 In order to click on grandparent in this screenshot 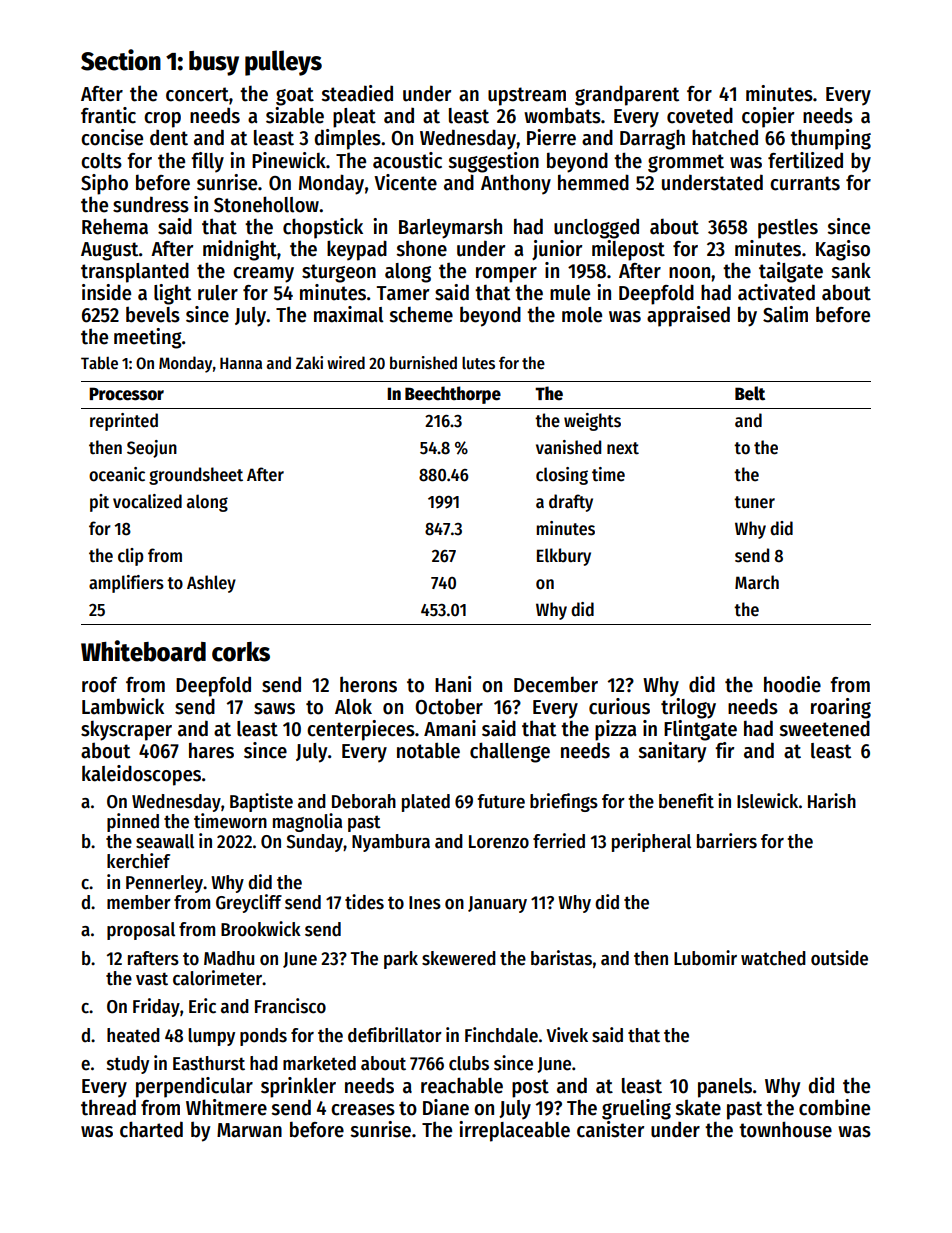, I will do `click(627, 95)`.
